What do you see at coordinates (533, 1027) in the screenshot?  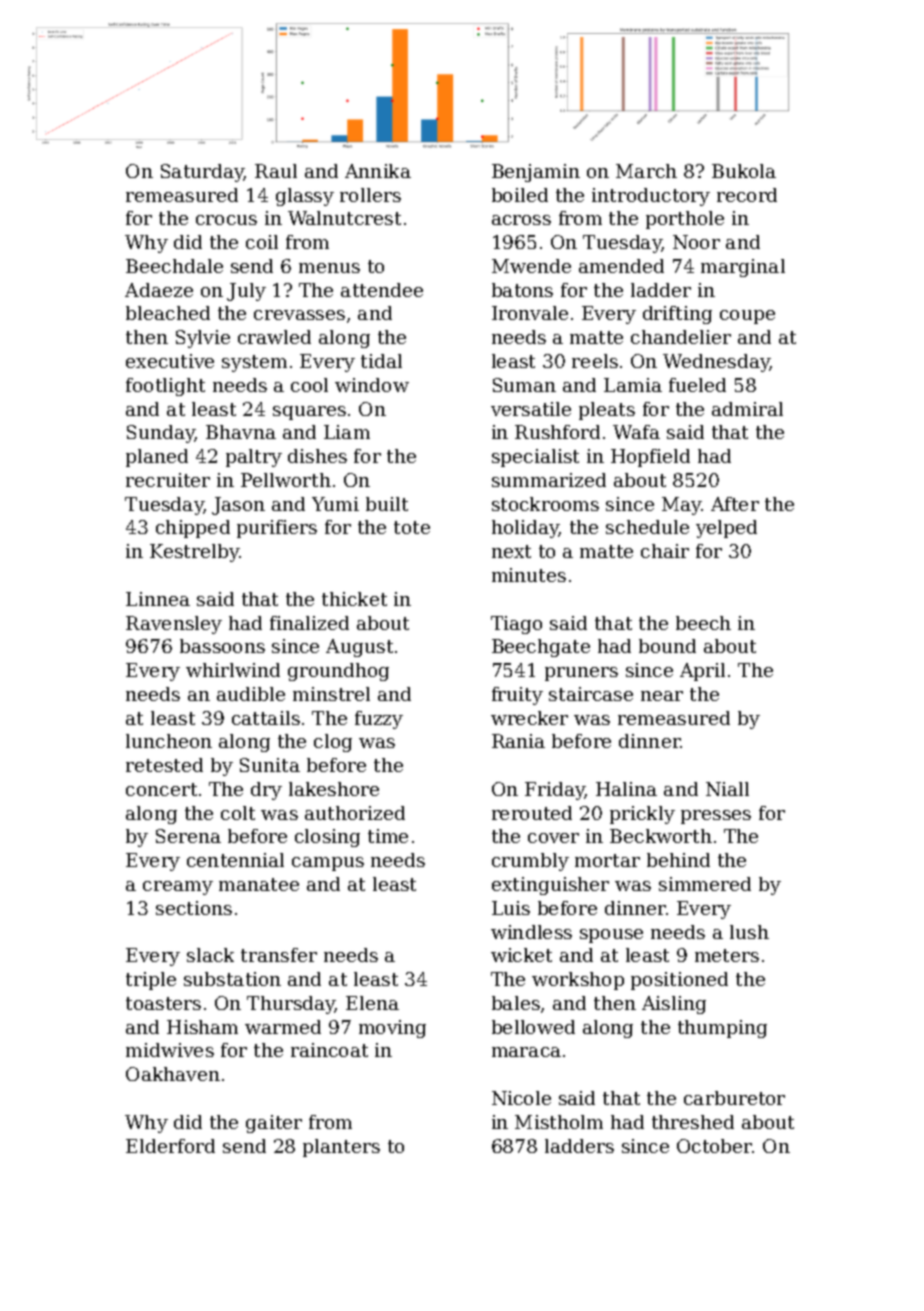 I see `bellowed` at bounding box center [533, 1027].
